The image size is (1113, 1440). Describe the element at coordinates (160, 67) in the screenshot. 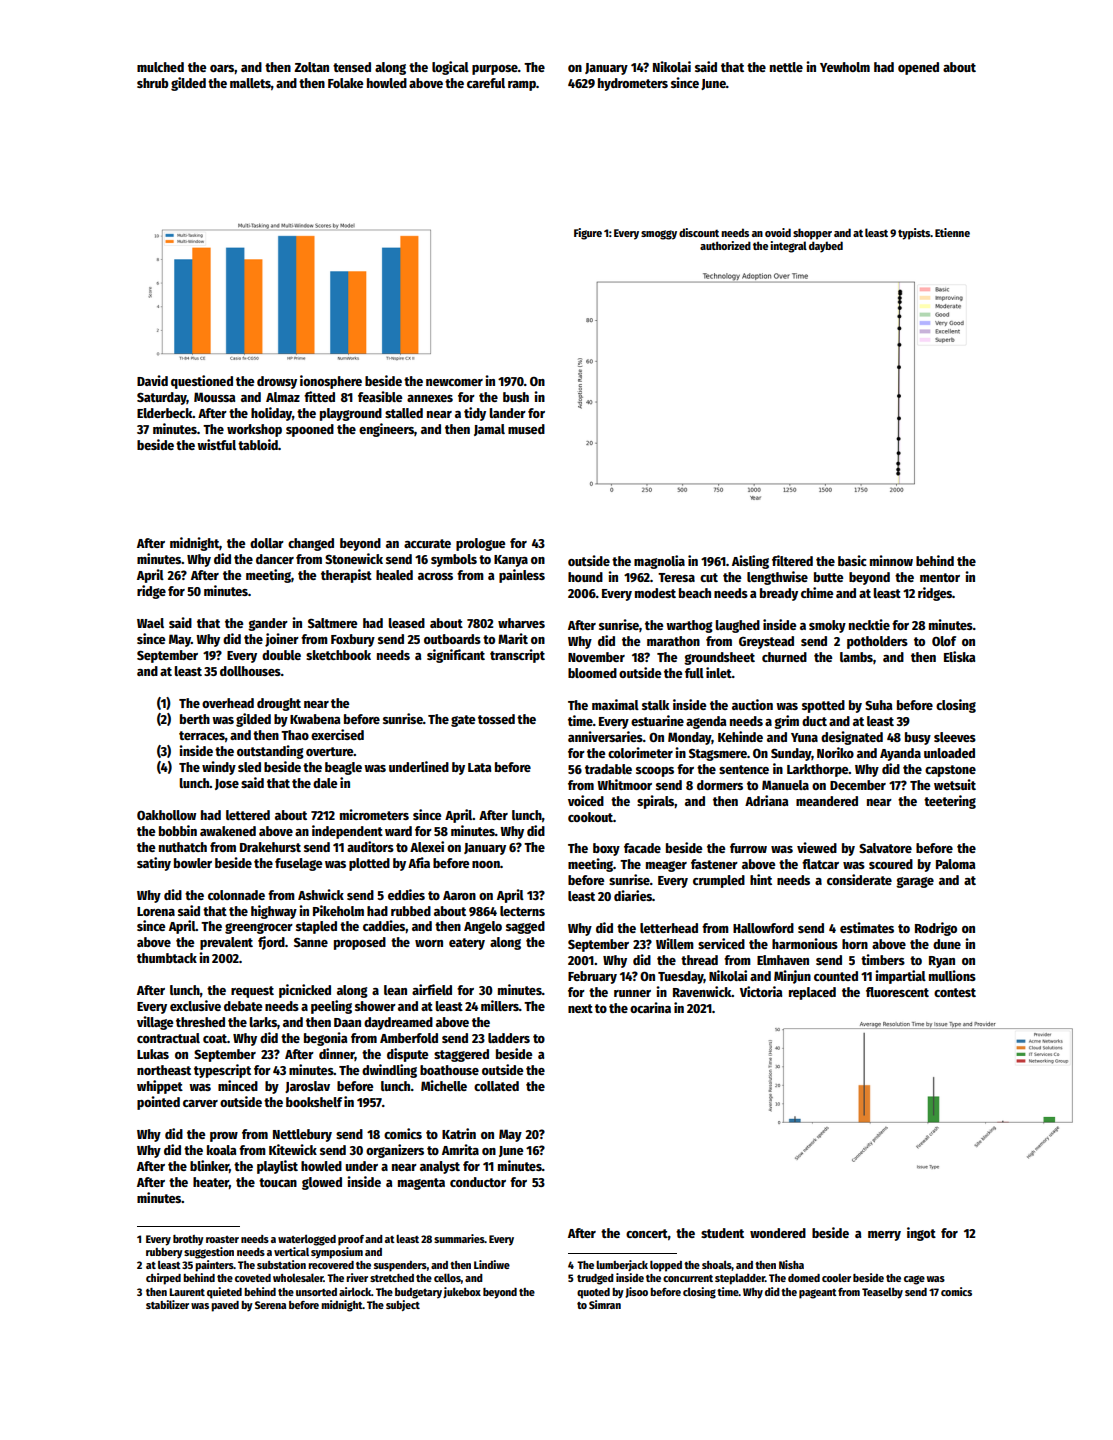

I see `mulched` at that location.
